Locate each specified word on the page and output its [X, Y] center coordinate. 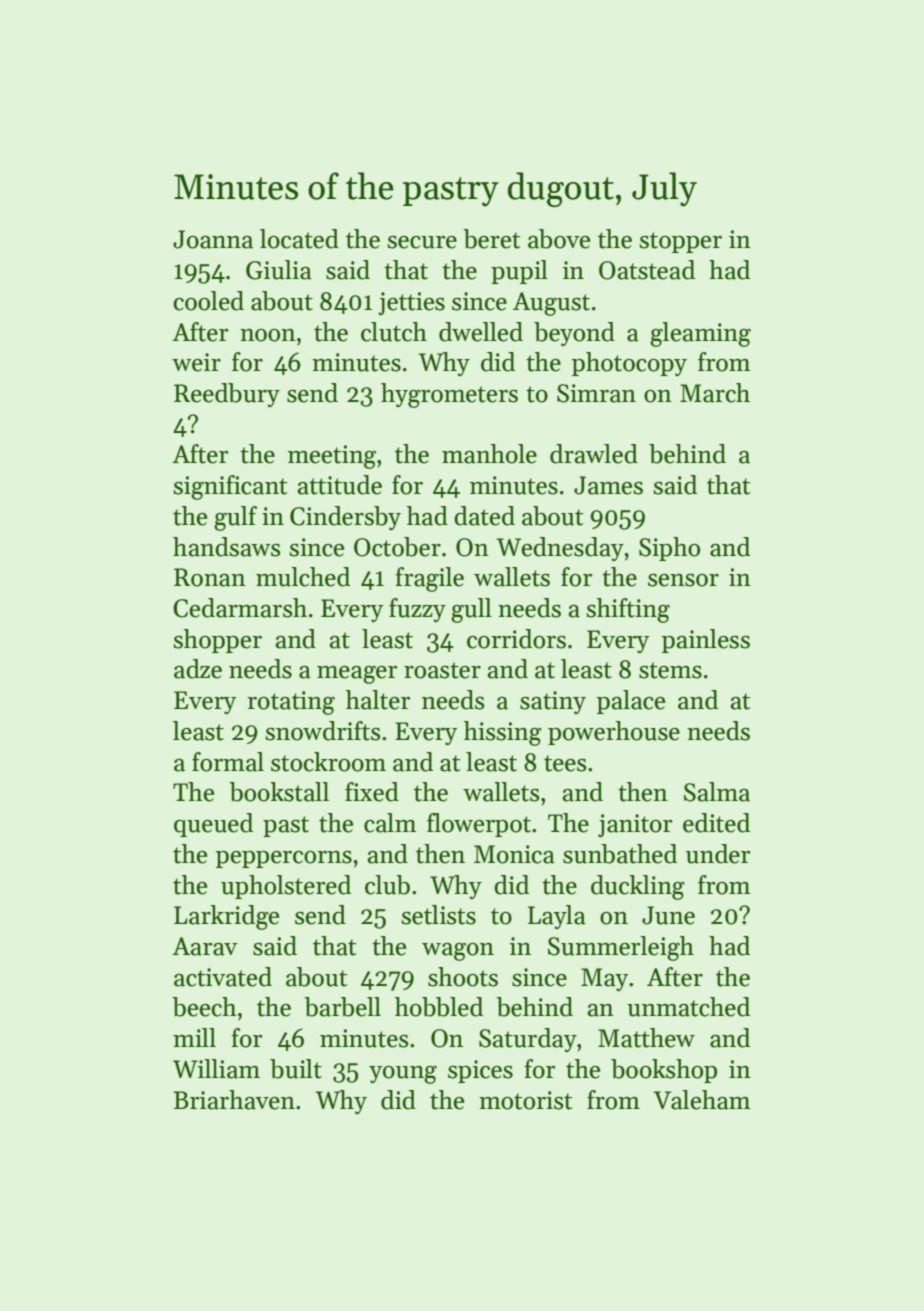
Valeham [701, 1100]
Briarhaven [234, 1100]
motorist [525, 1100]
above [559, 239]
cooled [209, 301]
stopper [680, 242]
